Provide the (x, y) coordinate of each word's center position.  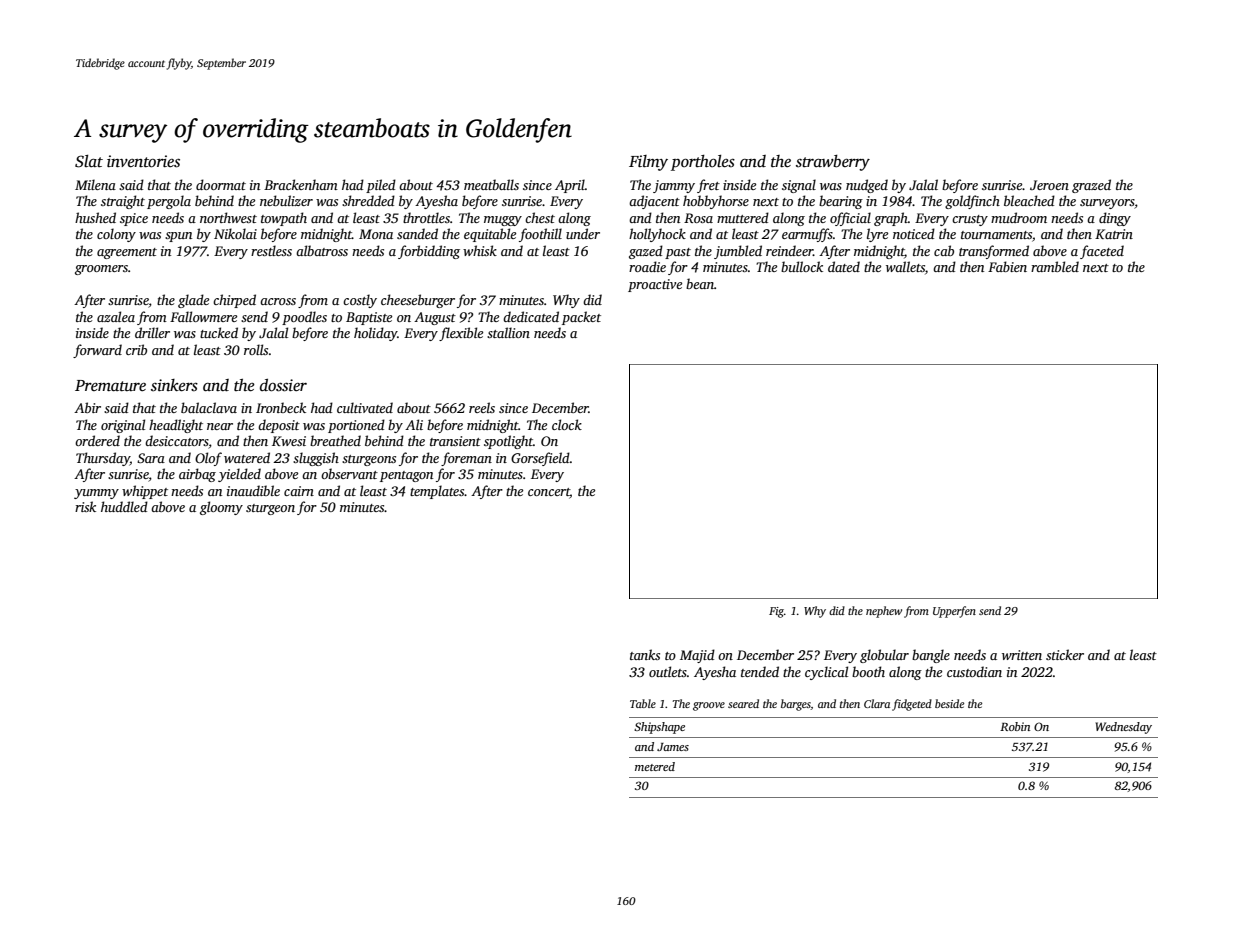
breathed (335, 440)
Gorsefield (540, 459)
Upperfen (954, 612)
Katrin (1114, 234)
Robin (1015, 726)
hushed (95, 217)
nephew (884, 612)
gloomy (221, 508)
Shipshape (659, 728)
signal (799, 186)
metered (655, 766)
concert (549, 492)
